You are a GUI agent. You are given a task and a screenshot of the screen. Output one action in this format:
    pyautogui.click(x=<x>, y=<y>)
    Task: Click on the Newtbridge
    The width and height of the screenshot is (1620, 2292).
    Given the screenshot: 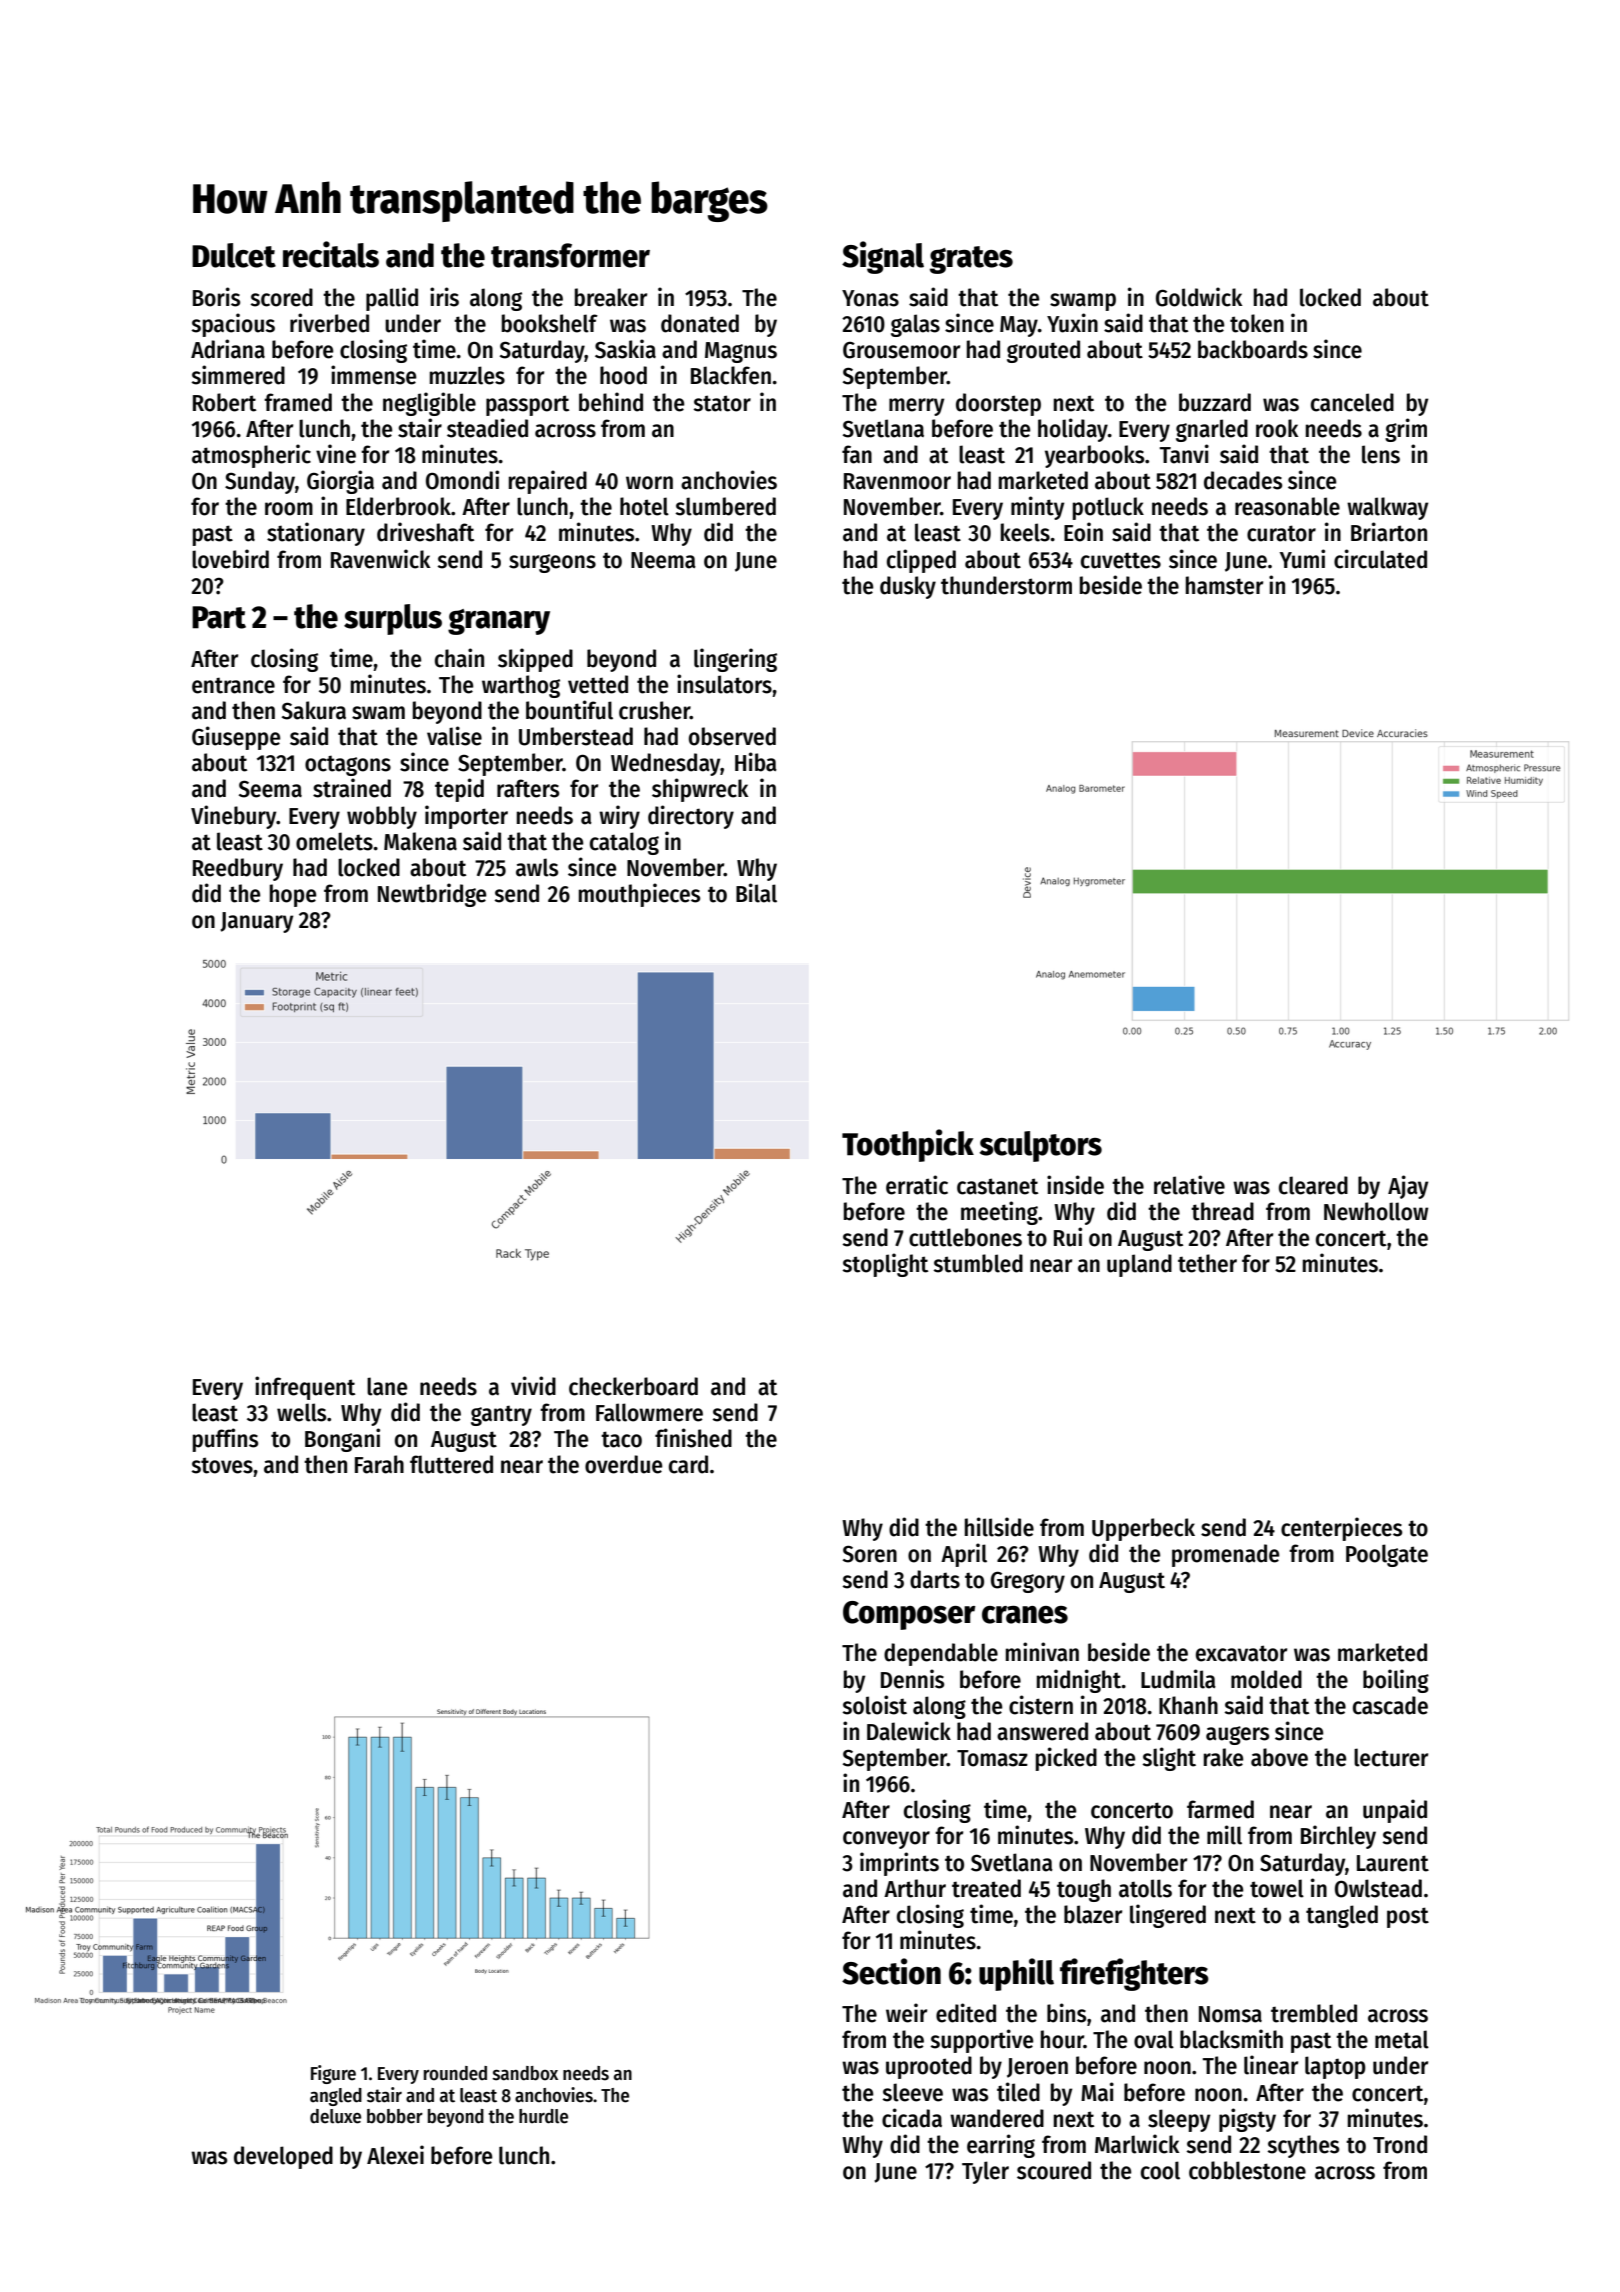 What is the action you would take?
    pyautogui.click(x=432, y=895)
